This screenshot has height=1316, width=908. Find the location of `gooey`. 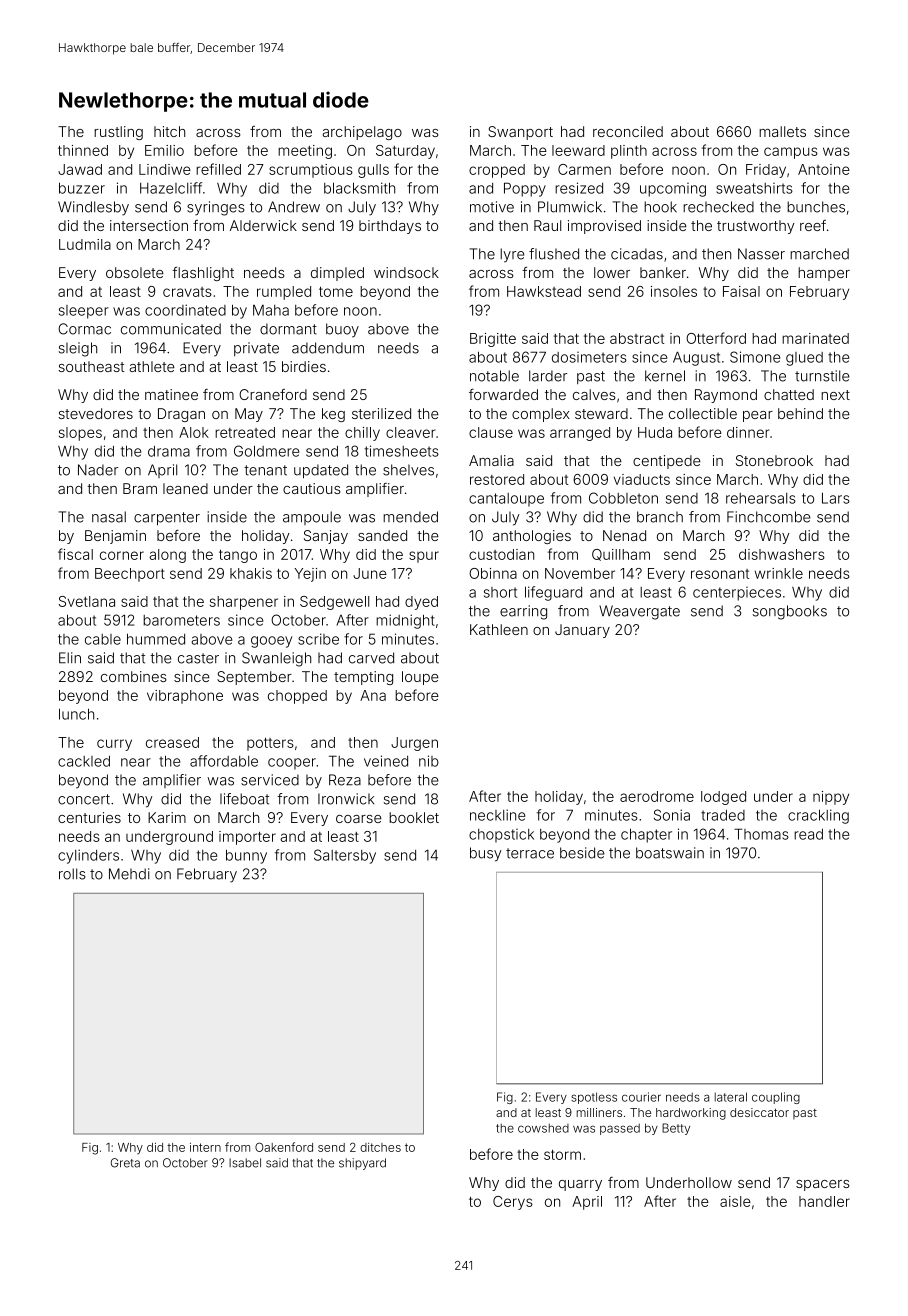

gooey is located at coordinates (271, 642).
